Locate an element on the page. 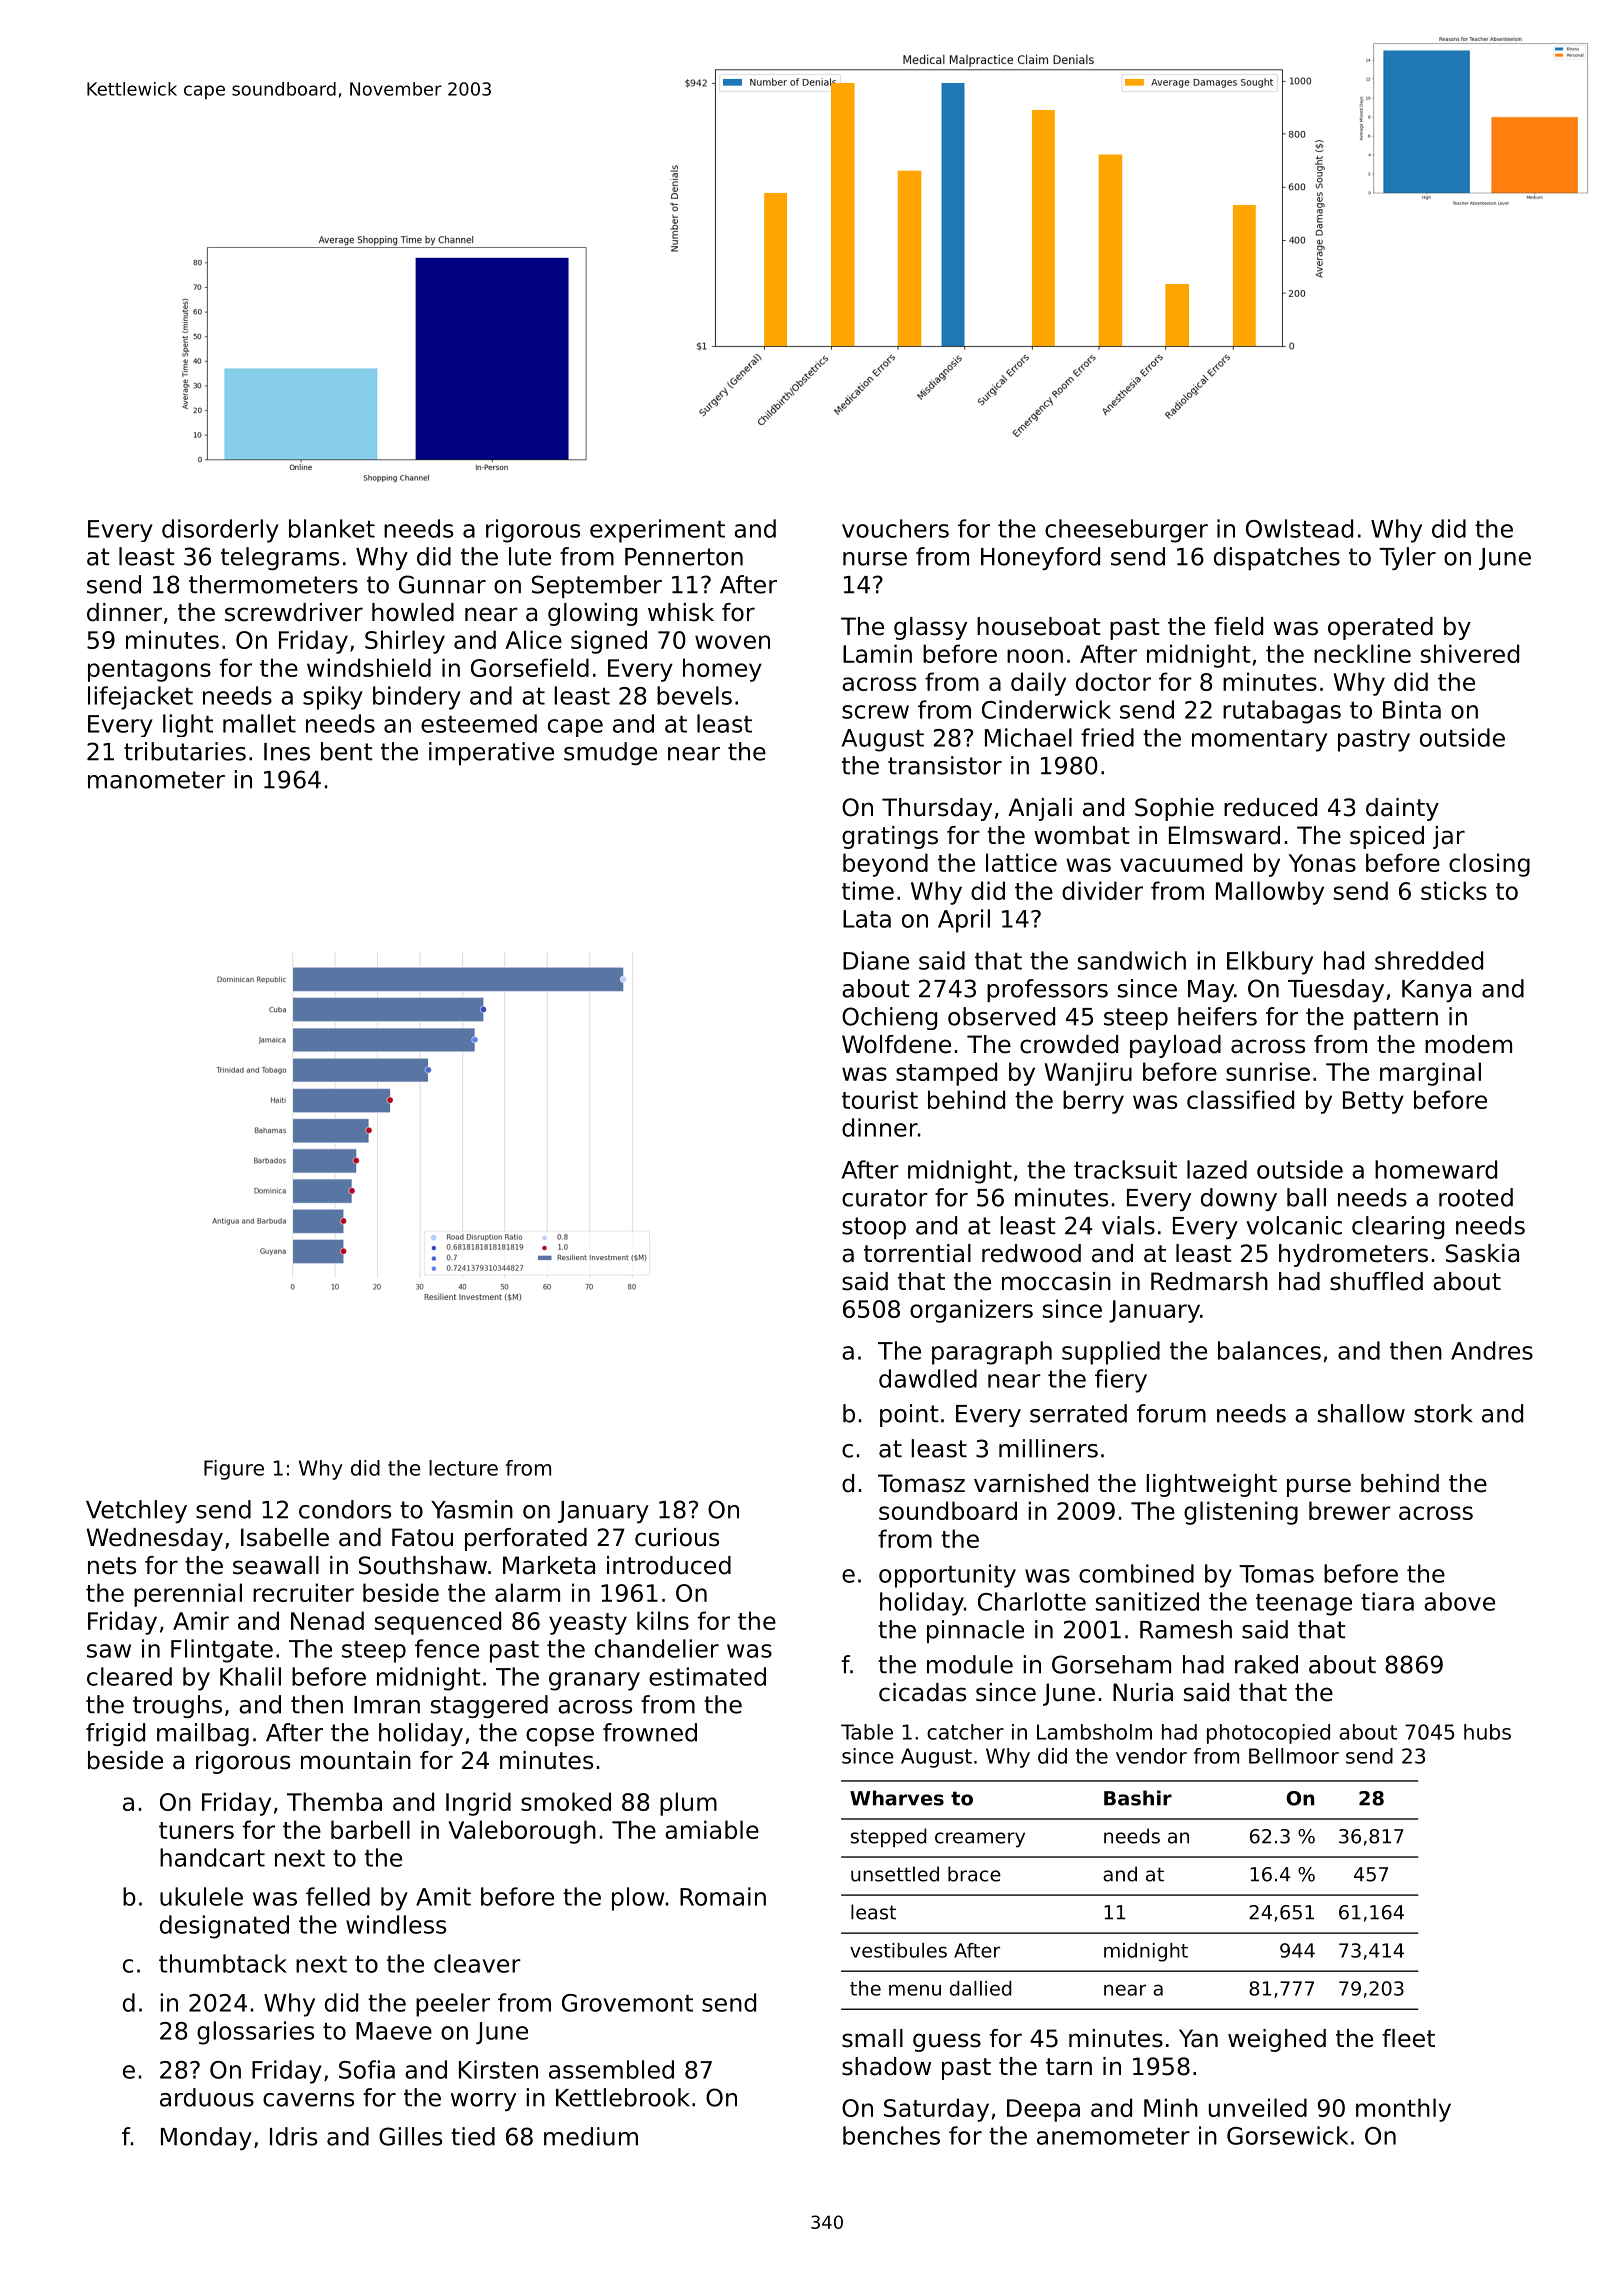 The image size is (1620, 2292). caverns is located at coordinates (308, 2100).
